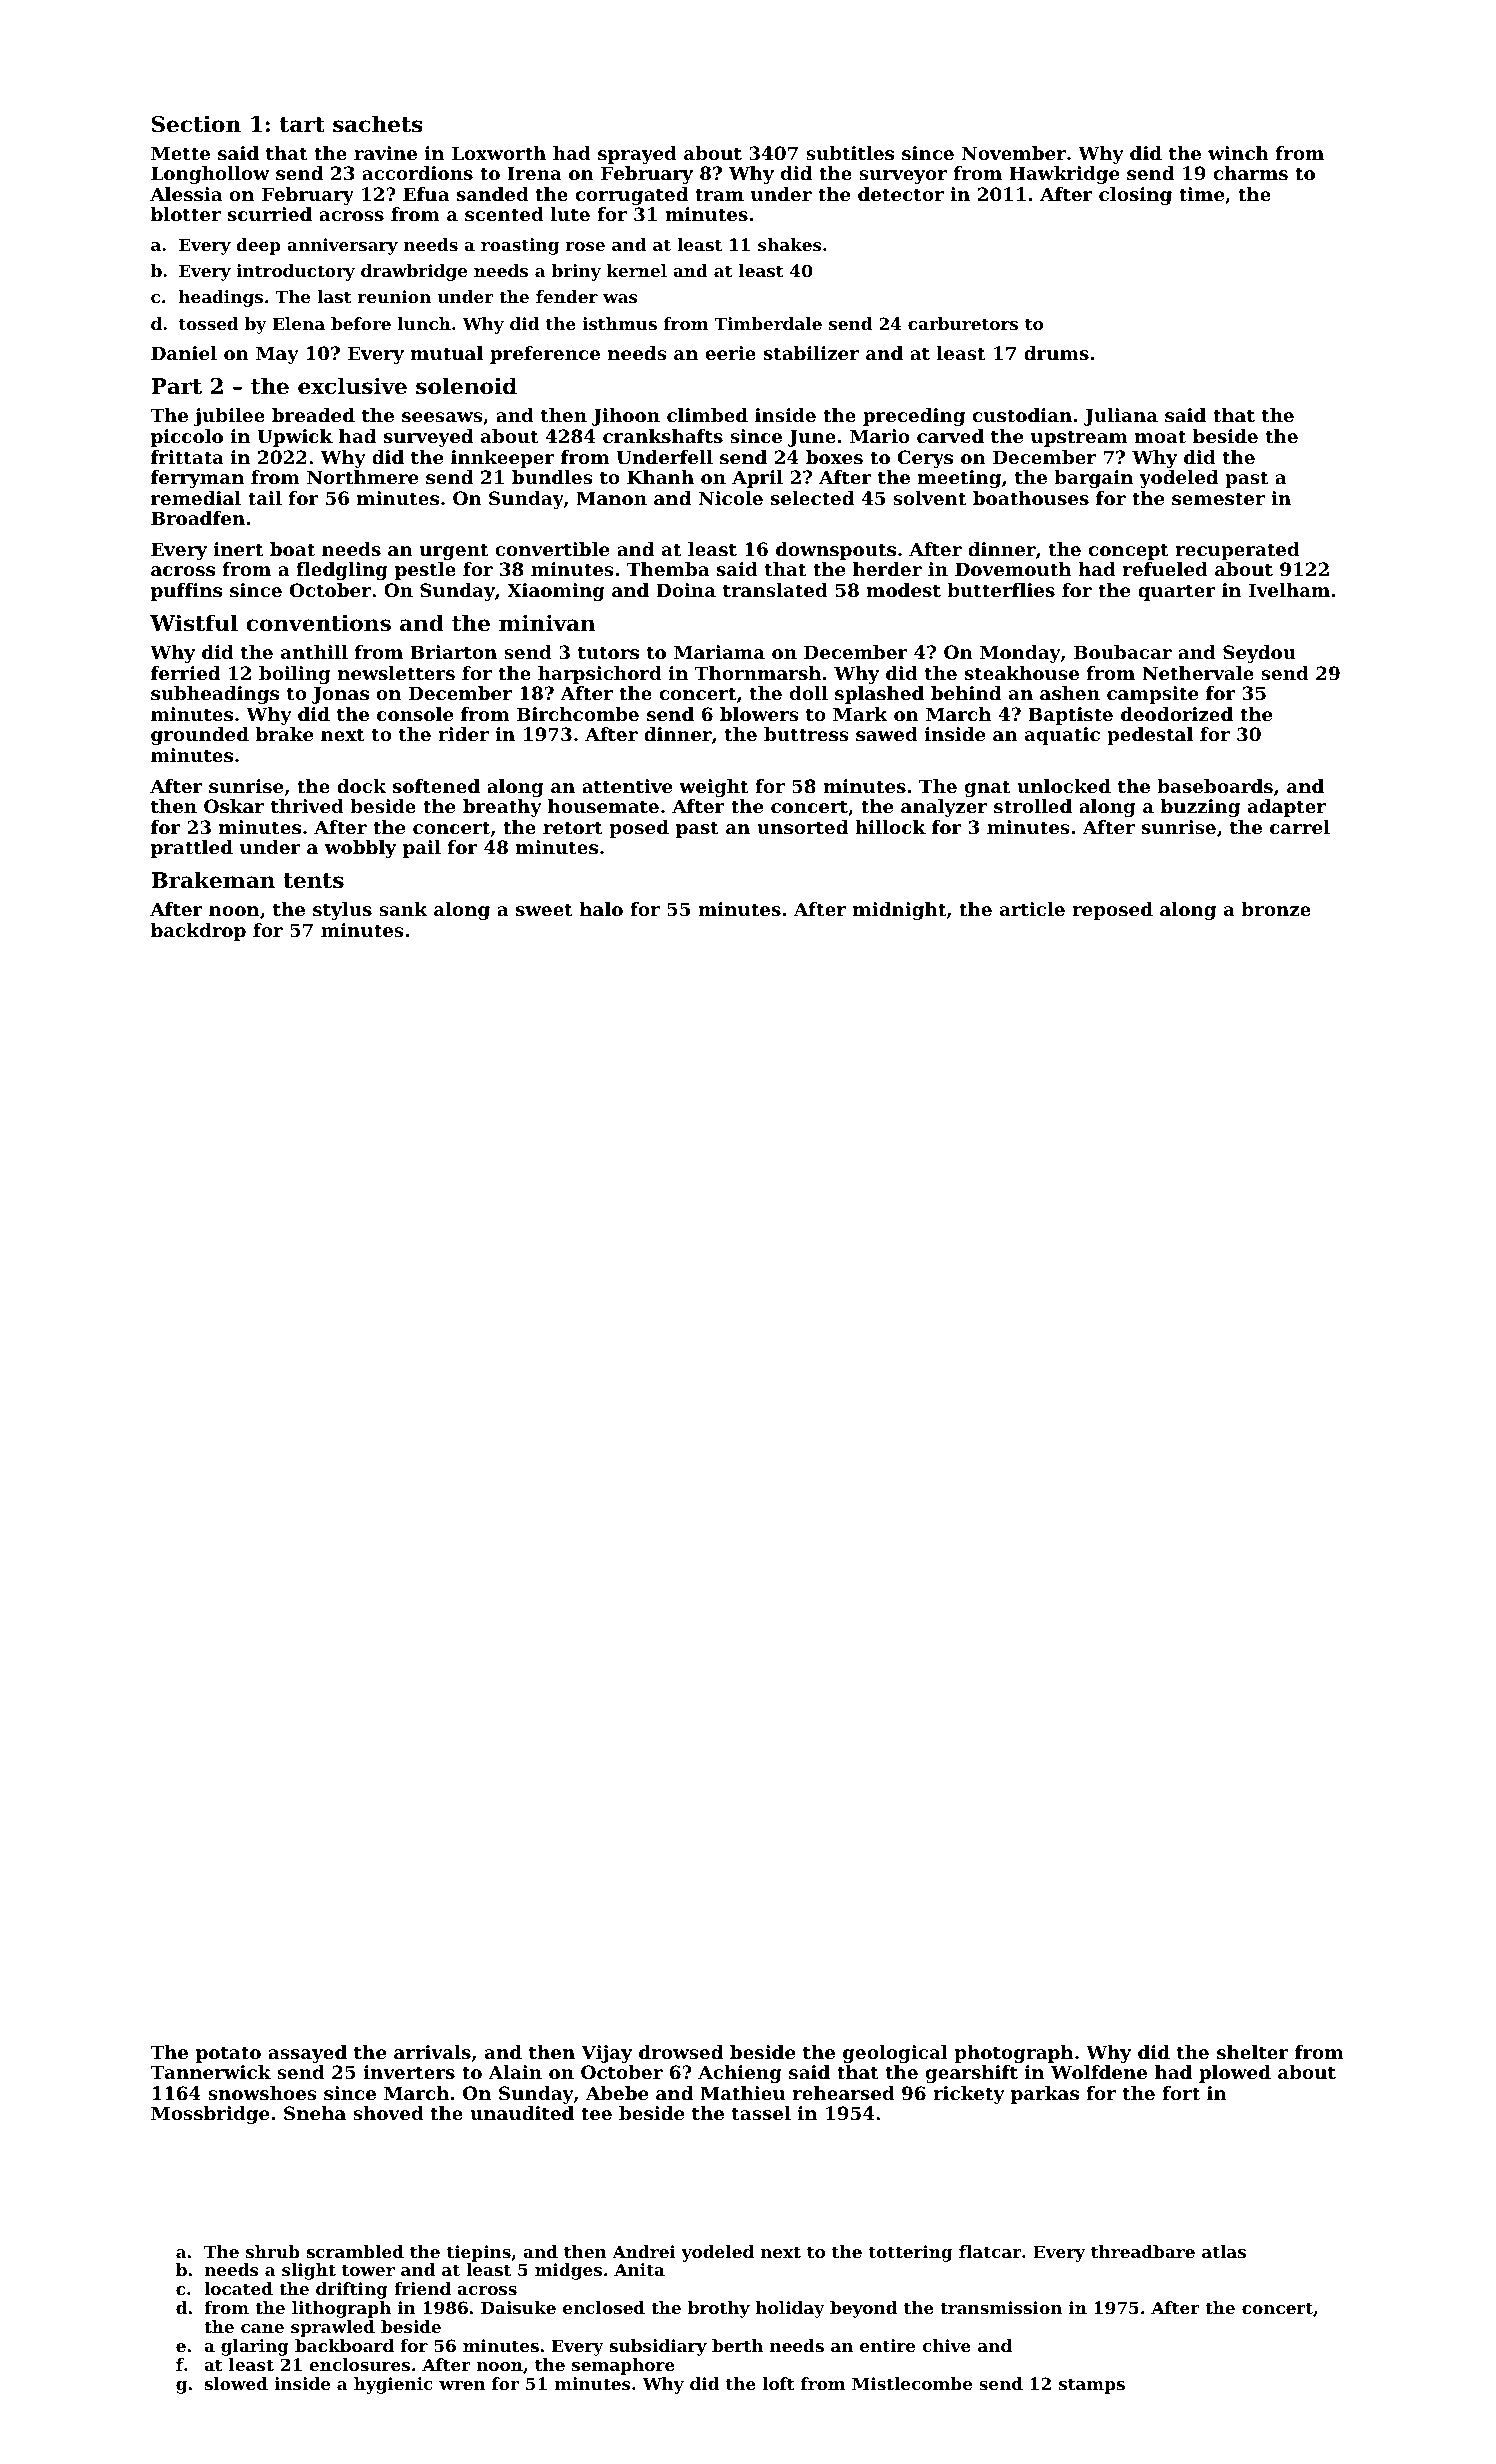 Image resolution: width=1496 pixels, height=2464 pixels. Describe the element at coordinates (1032, 909) in the screenshot. I see `article` at that location.
